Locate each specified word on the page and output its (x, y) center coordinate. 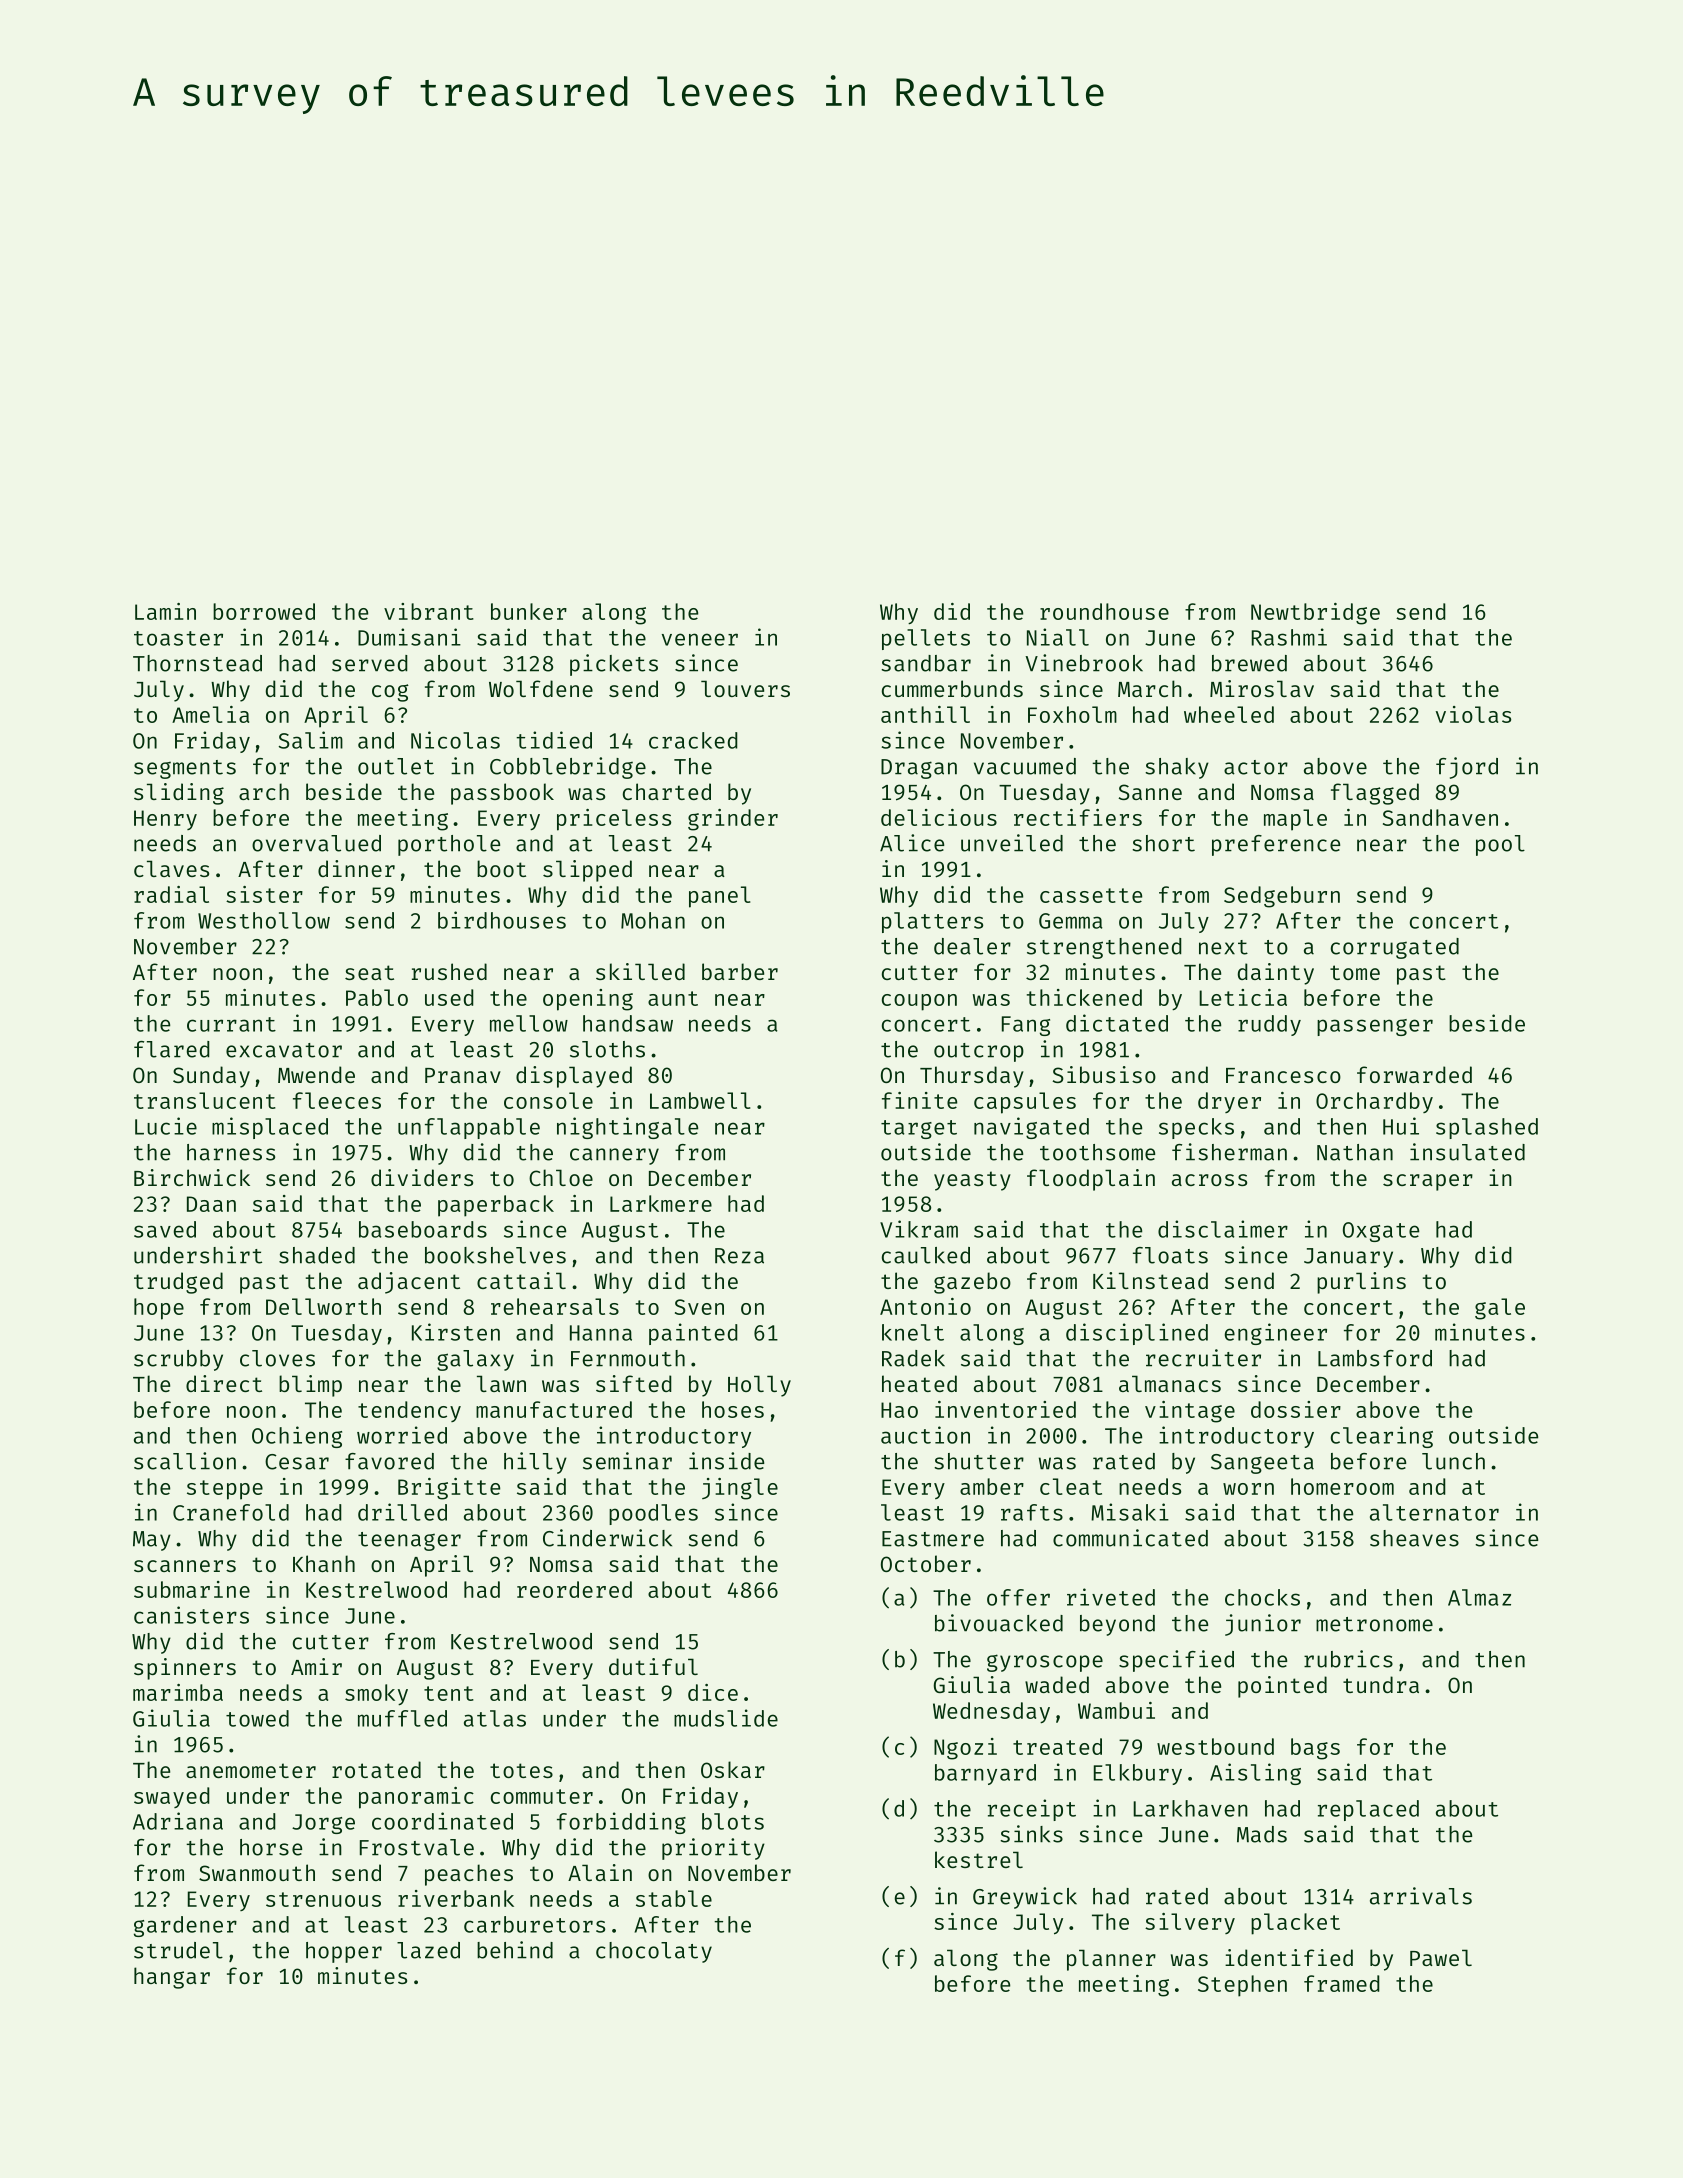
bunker (529, 611)
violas (1473, 714)
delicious (939, 817)
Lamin (165, 611)
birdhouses (502, 920)
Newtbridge (1315, 614)
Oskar (733, 1769)
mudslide (726, 1718)
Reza (739, 1256)
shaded (317, 1255)
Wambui (1116, 1710)
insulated (1467, 1152)
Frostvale (417, 1847)
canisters (191, 1615)
